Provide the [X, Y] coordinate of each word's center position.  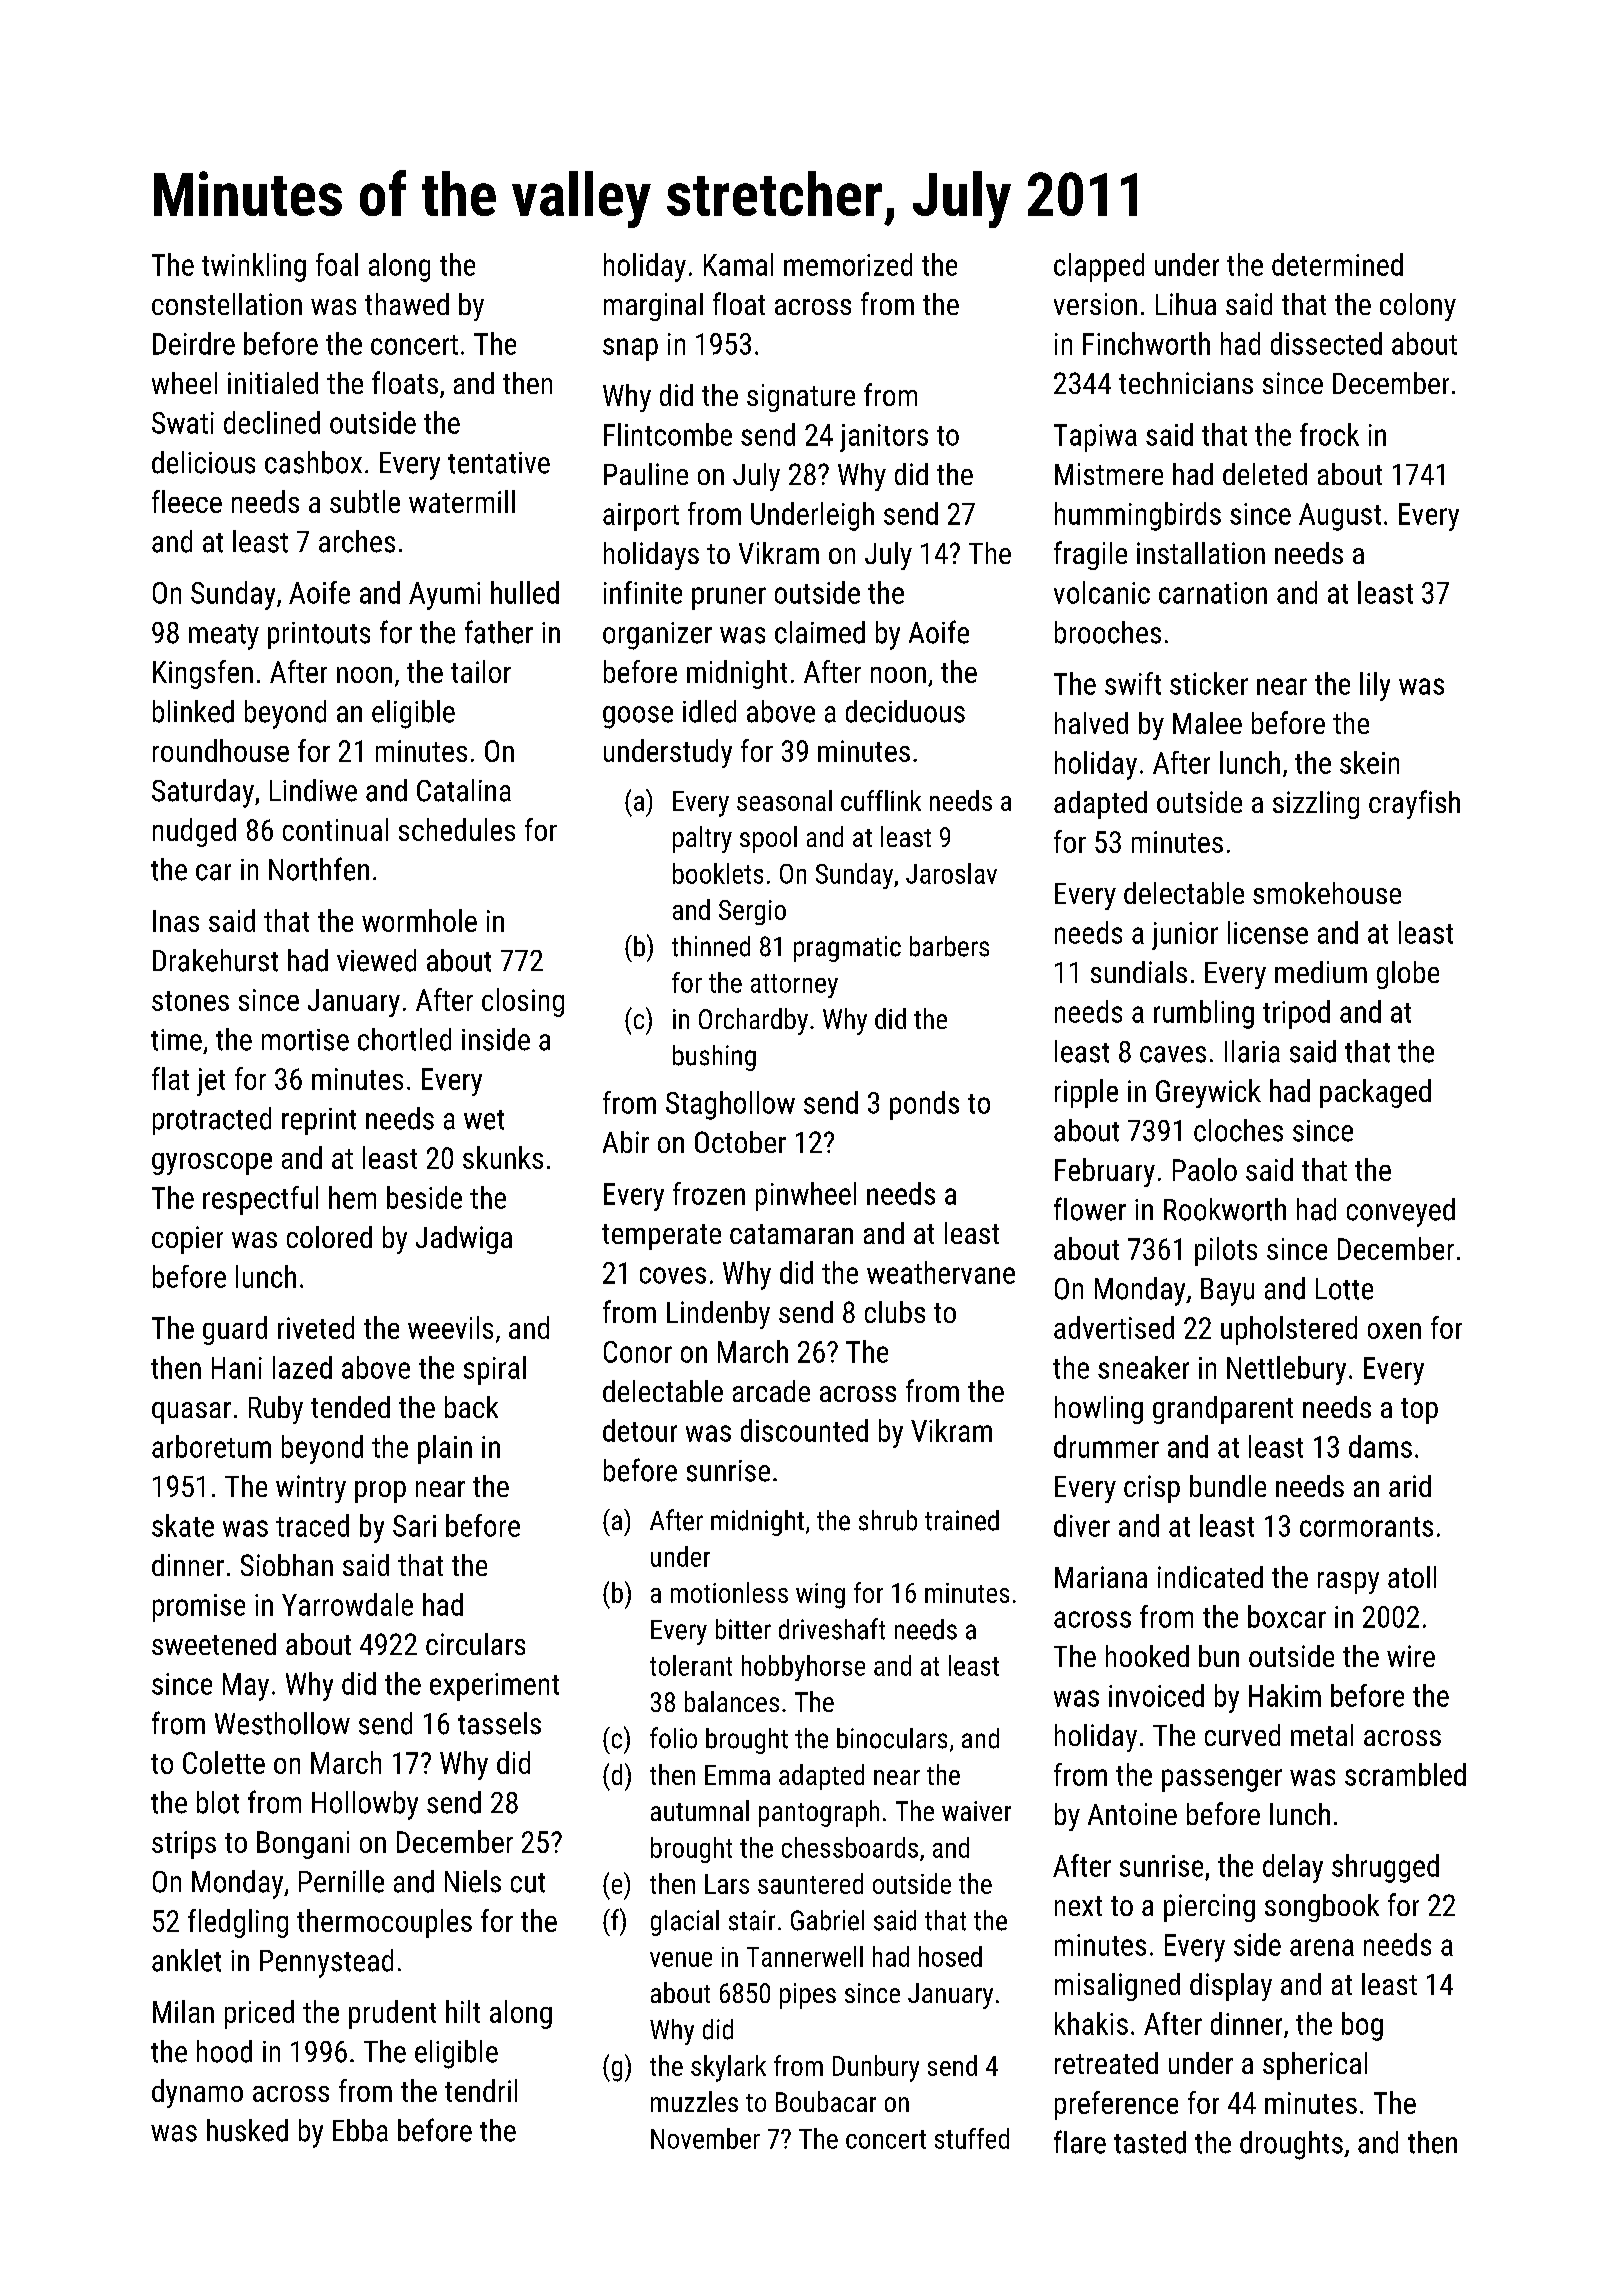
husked [247, 2130]
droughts [1291, 2145]
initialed [273, 383]
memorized [848, 264]
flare [1080, 2142]
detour [640, 1430]
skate [183, 1525]
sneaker [1143, 1367]
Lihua [1186, 304]
